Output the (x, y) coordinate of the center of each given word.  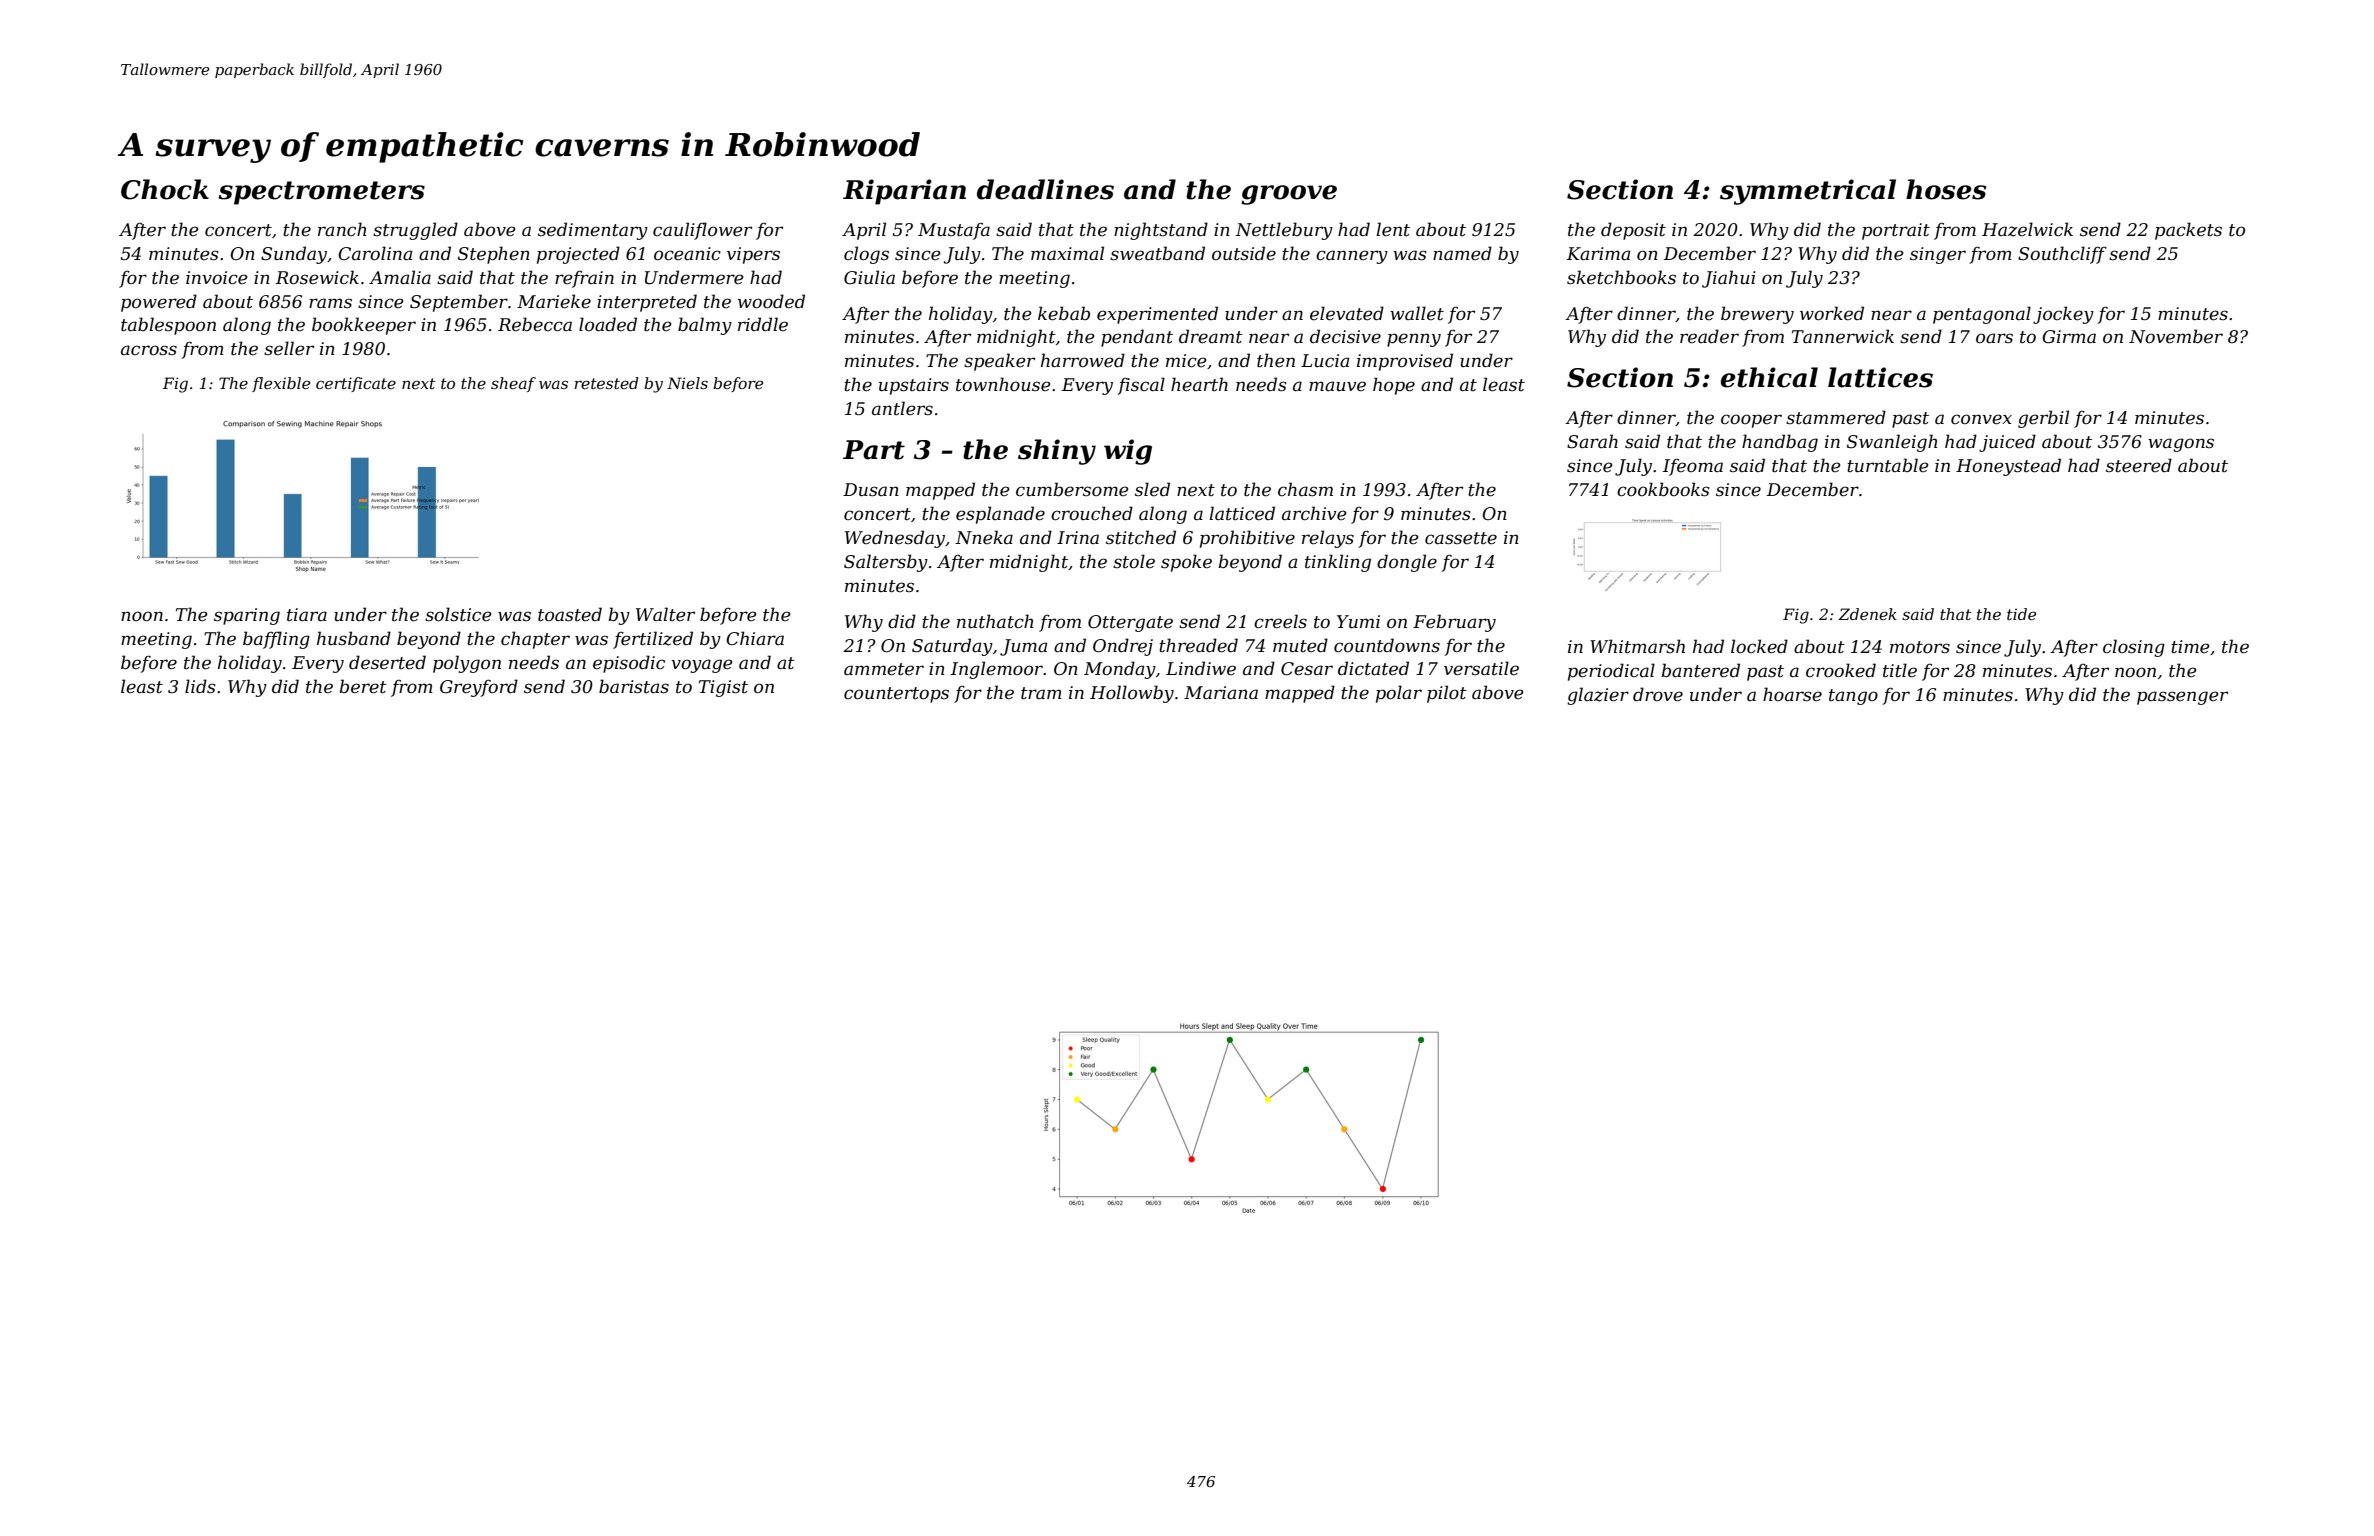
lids (200, 686)
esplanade (1000, 515)
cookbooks (1663, 489)
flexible (281, 384)
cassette (1461, 538)
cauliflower (702, 231)
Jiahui (1729, 279)
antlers (902, 408)
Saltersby (886, 563)
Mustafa (954, 231)
